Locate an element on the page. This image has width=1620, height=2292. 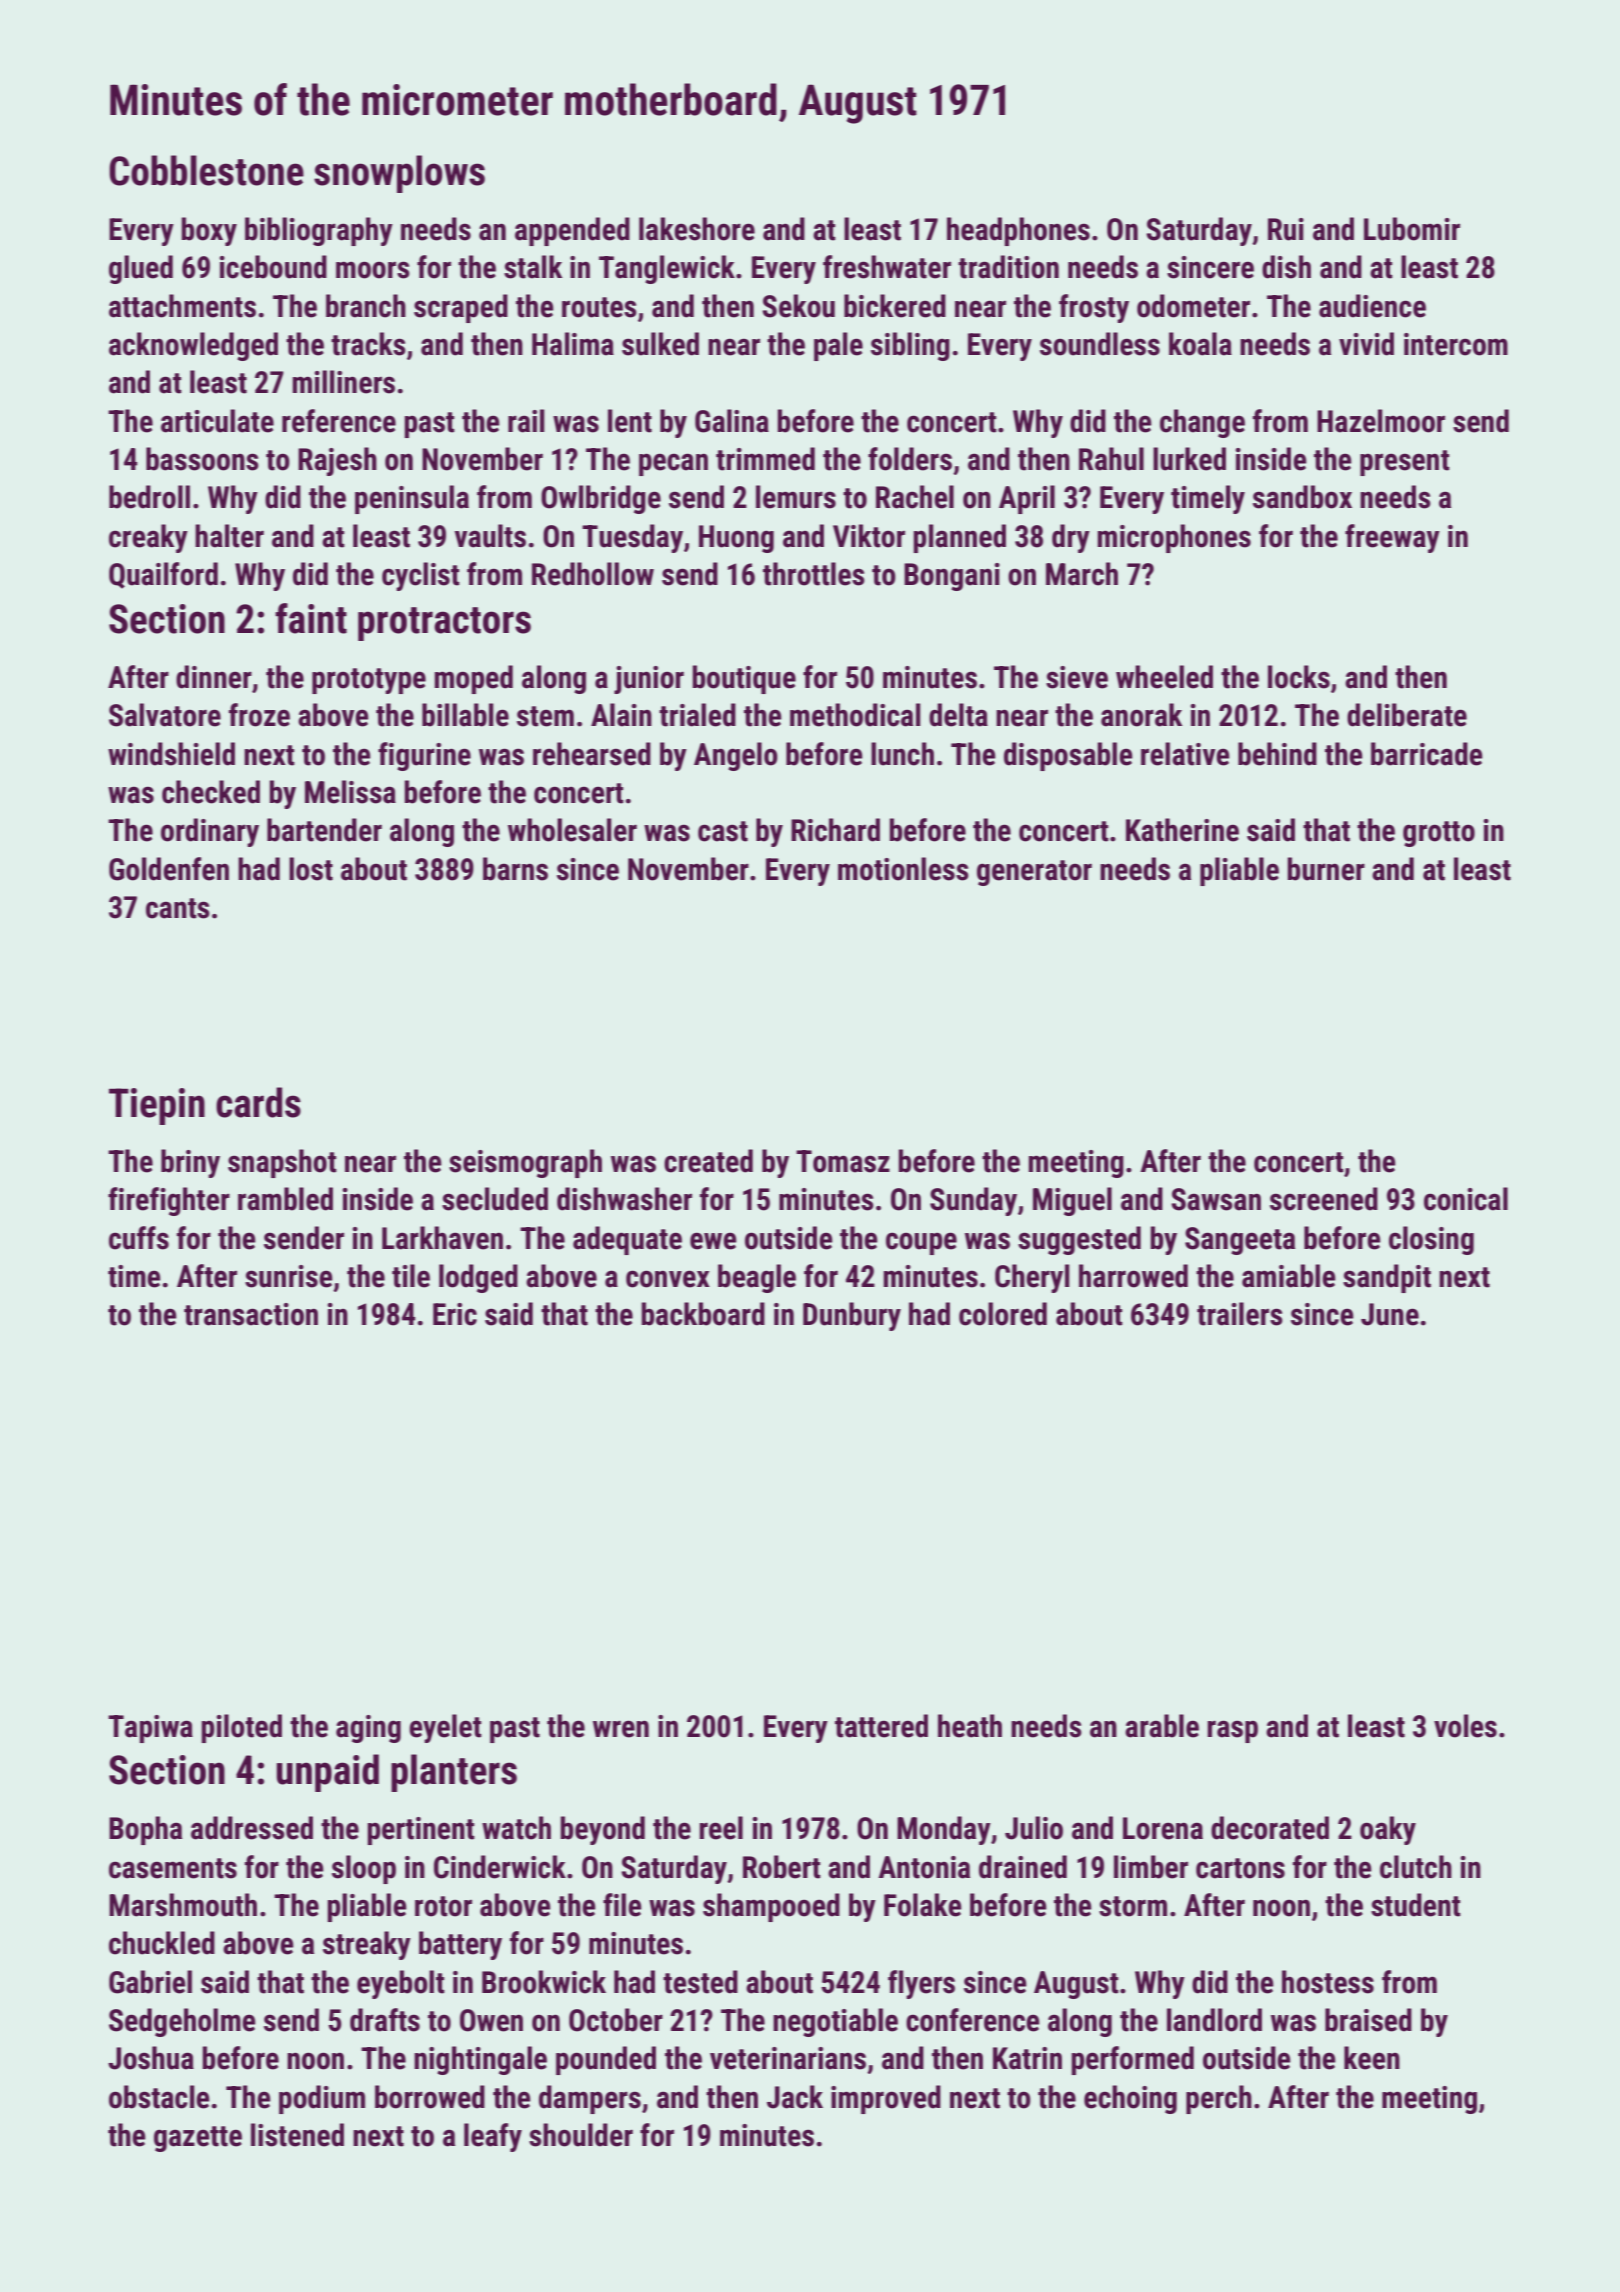
June is located at coordinates (1390, 1314).
